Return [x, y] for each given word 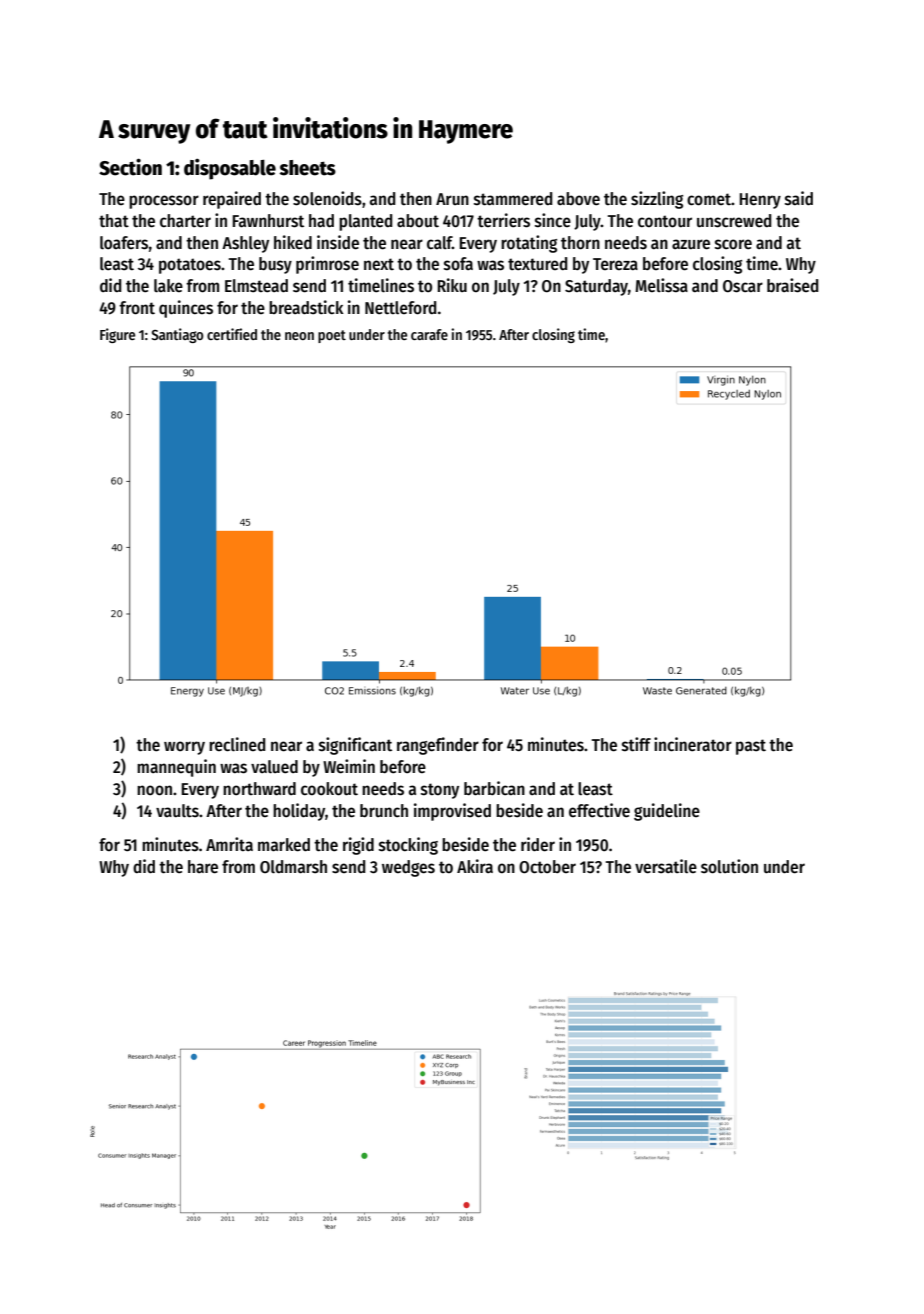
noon [154, 790]
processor [164, 202]
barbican [494, 788]
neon [299, 336]
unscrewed [734, 221]
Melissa [661, 285]
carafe [429, 334]
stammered [513, 199]
